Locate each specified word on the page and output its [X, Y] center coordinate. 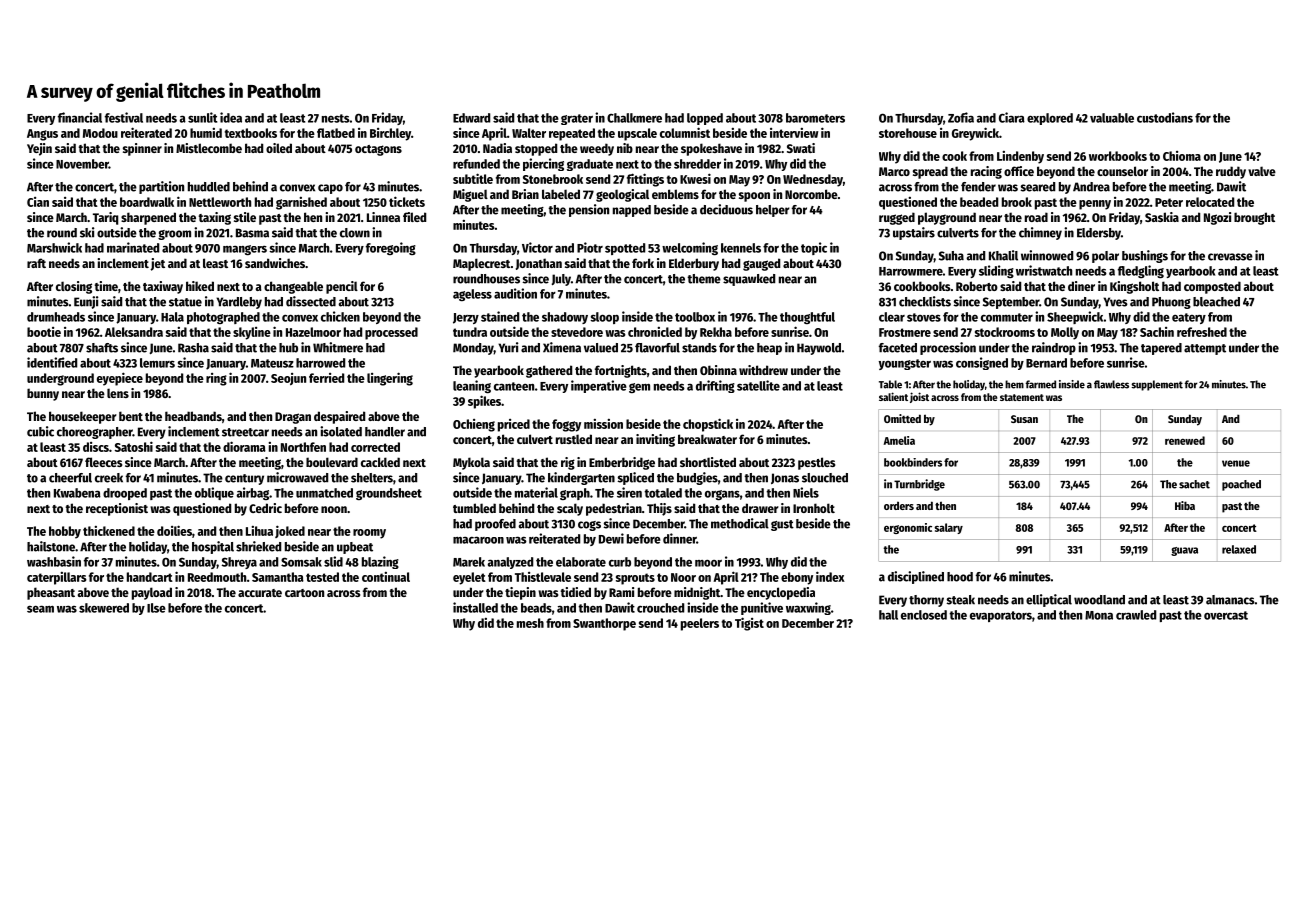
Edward [471, 118]
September [1011, 303]
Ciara [1012, 117]
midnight [697, 593]
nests [336, 118]
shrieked [258, 546]
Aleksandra [134, 332]
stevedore [577, 332]
